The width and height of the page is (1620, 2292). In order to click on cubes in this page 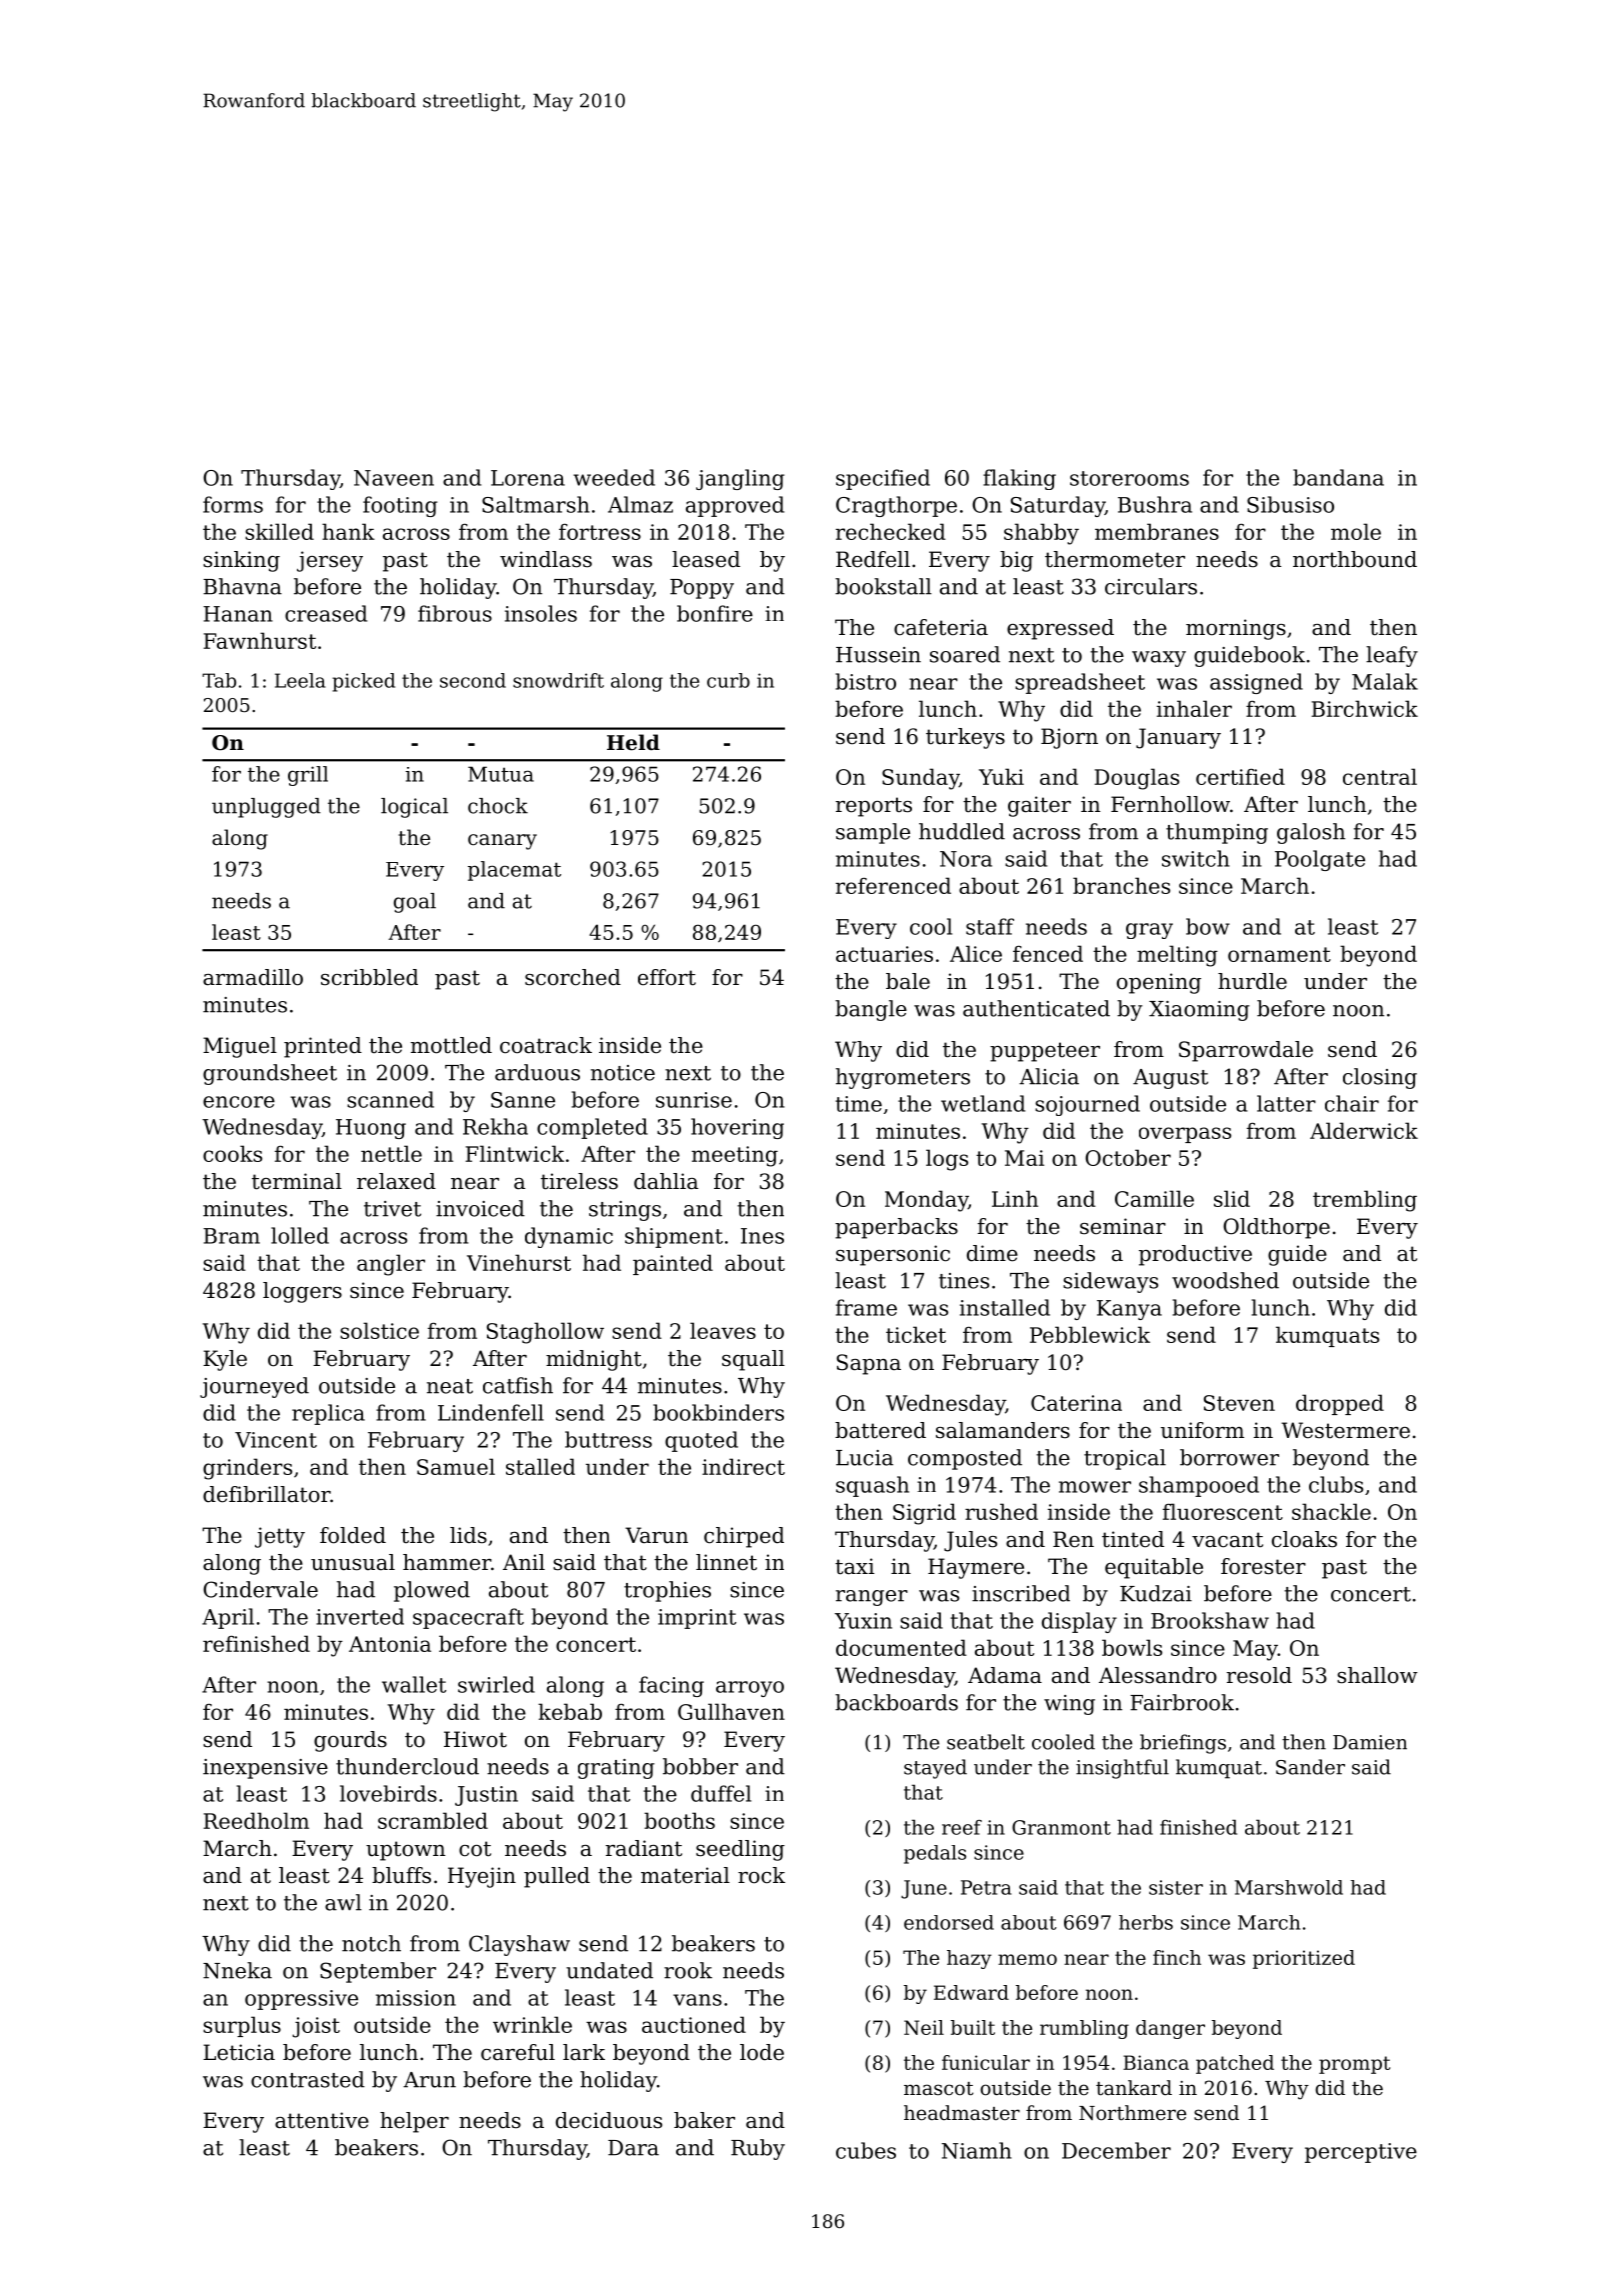, I will do `click(866, 2150)`.
